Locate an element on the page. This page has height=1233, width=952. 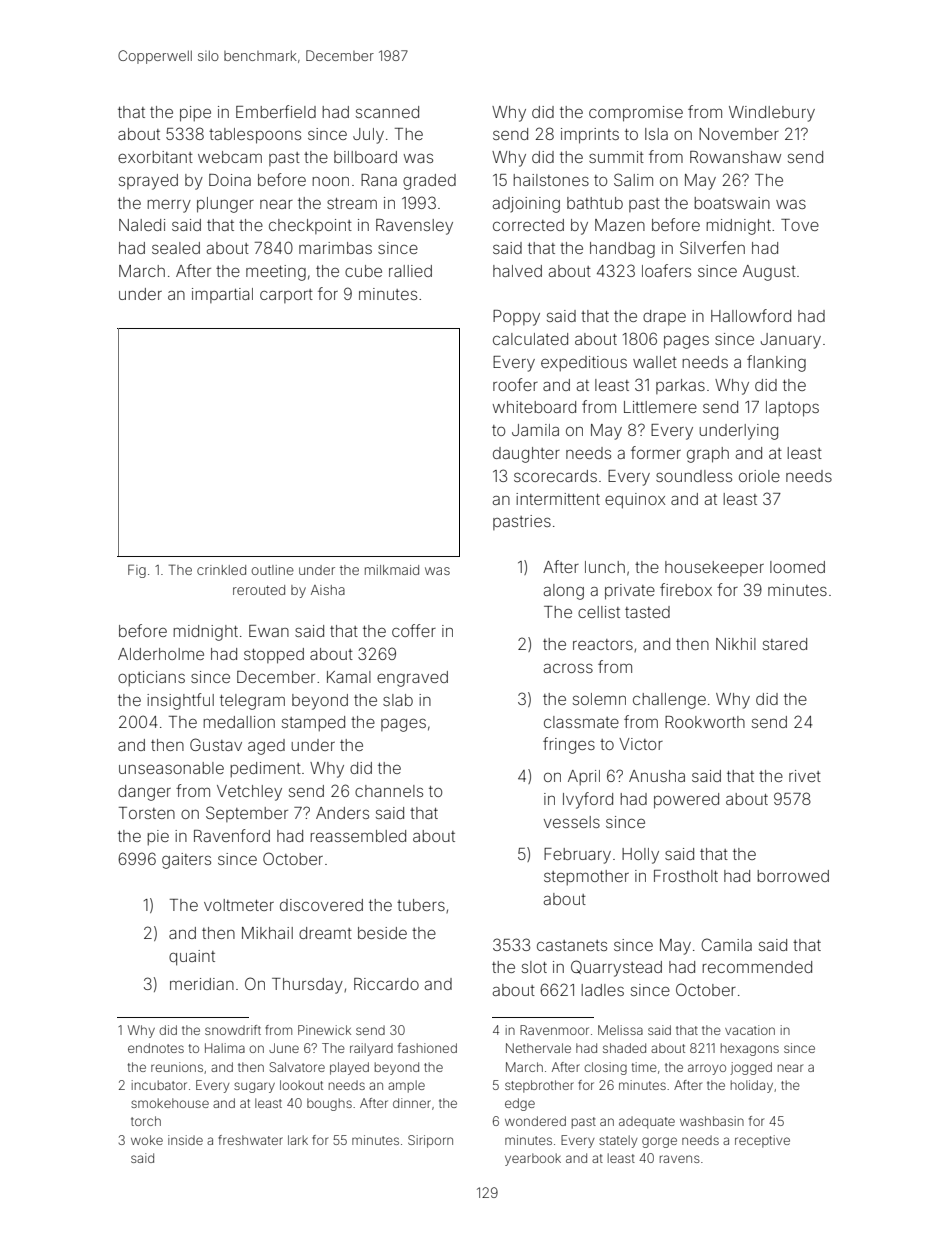
Tove is located at coordinates (800, 225).
